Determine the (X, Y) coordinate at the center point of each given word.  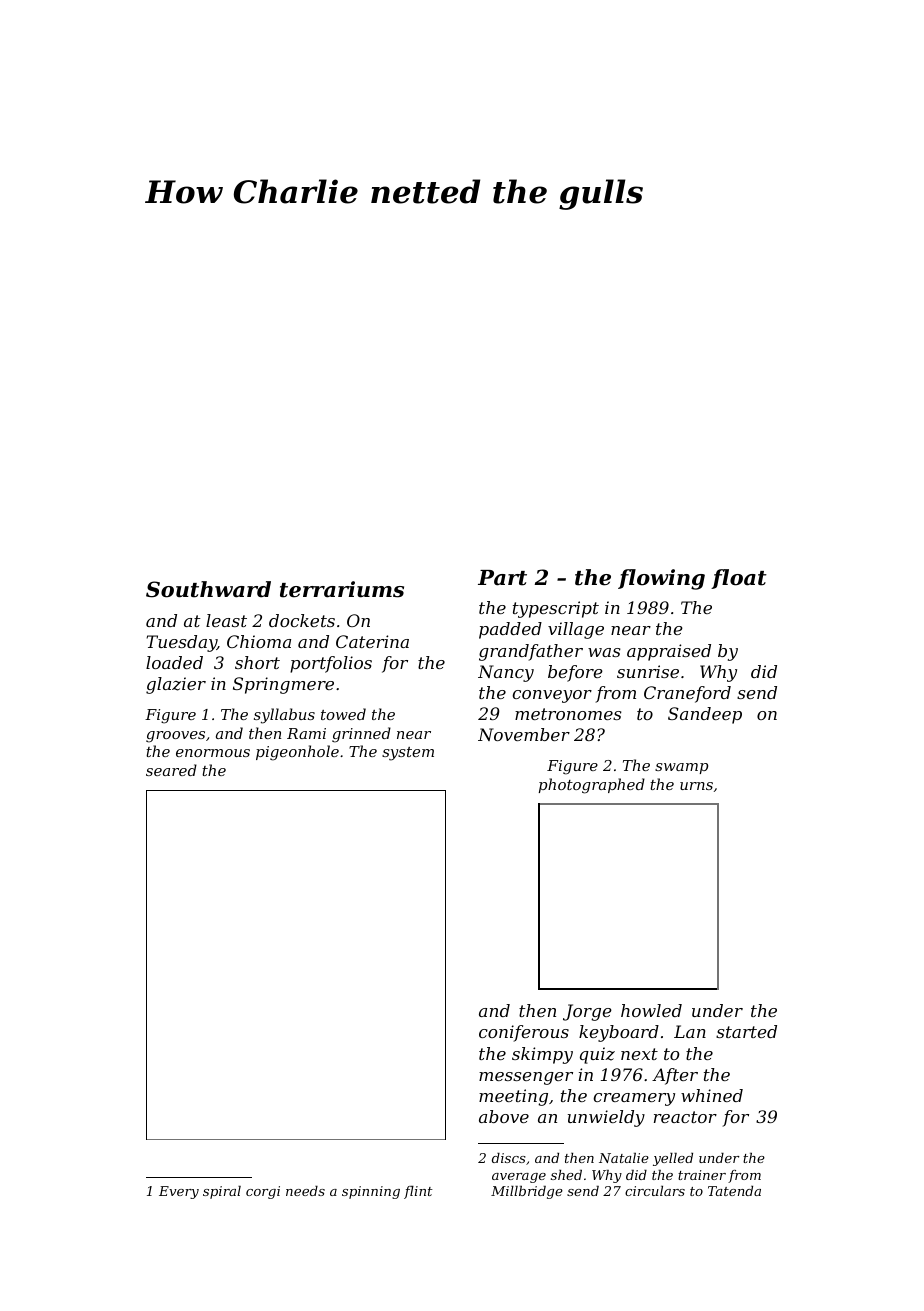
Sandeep (705, 715)
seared (171, 770)
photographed (592, 786)
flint (418, 1192)
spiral (222, 1192)
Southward (208, 589)
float (739, 579)
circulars (655, 1191)
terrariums (342, 589)
